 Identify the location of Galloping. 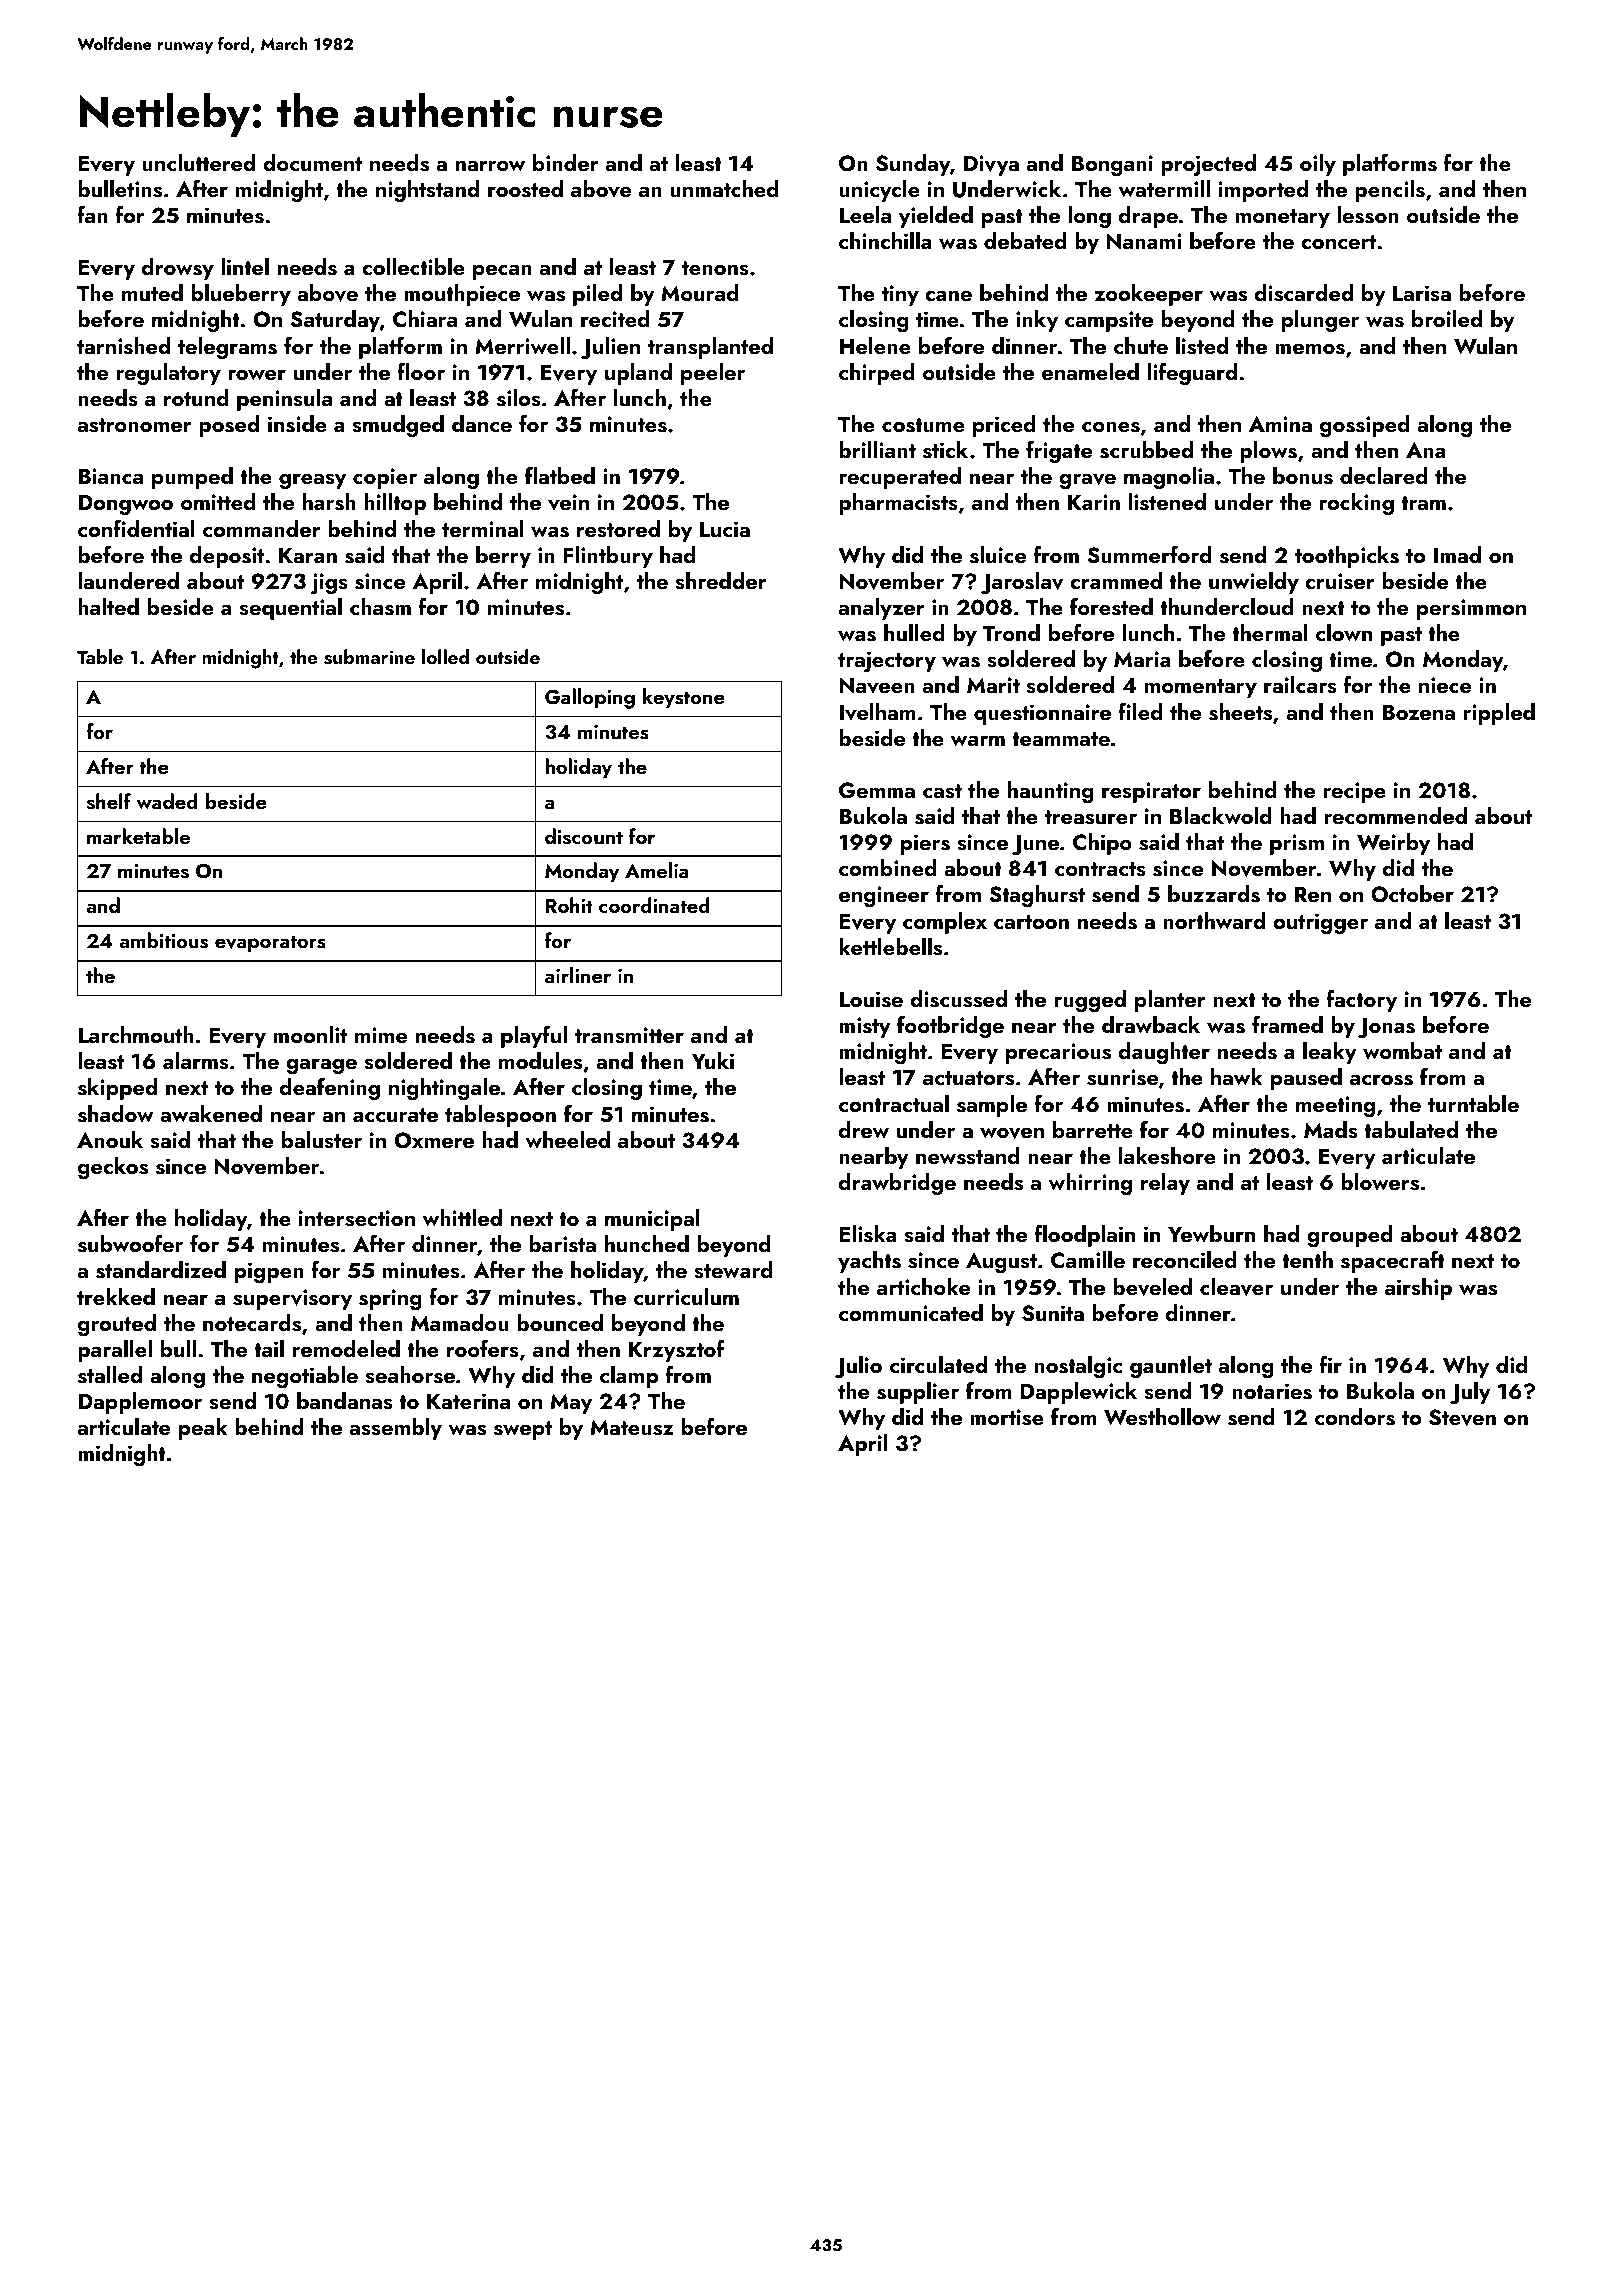
(590, 698).
